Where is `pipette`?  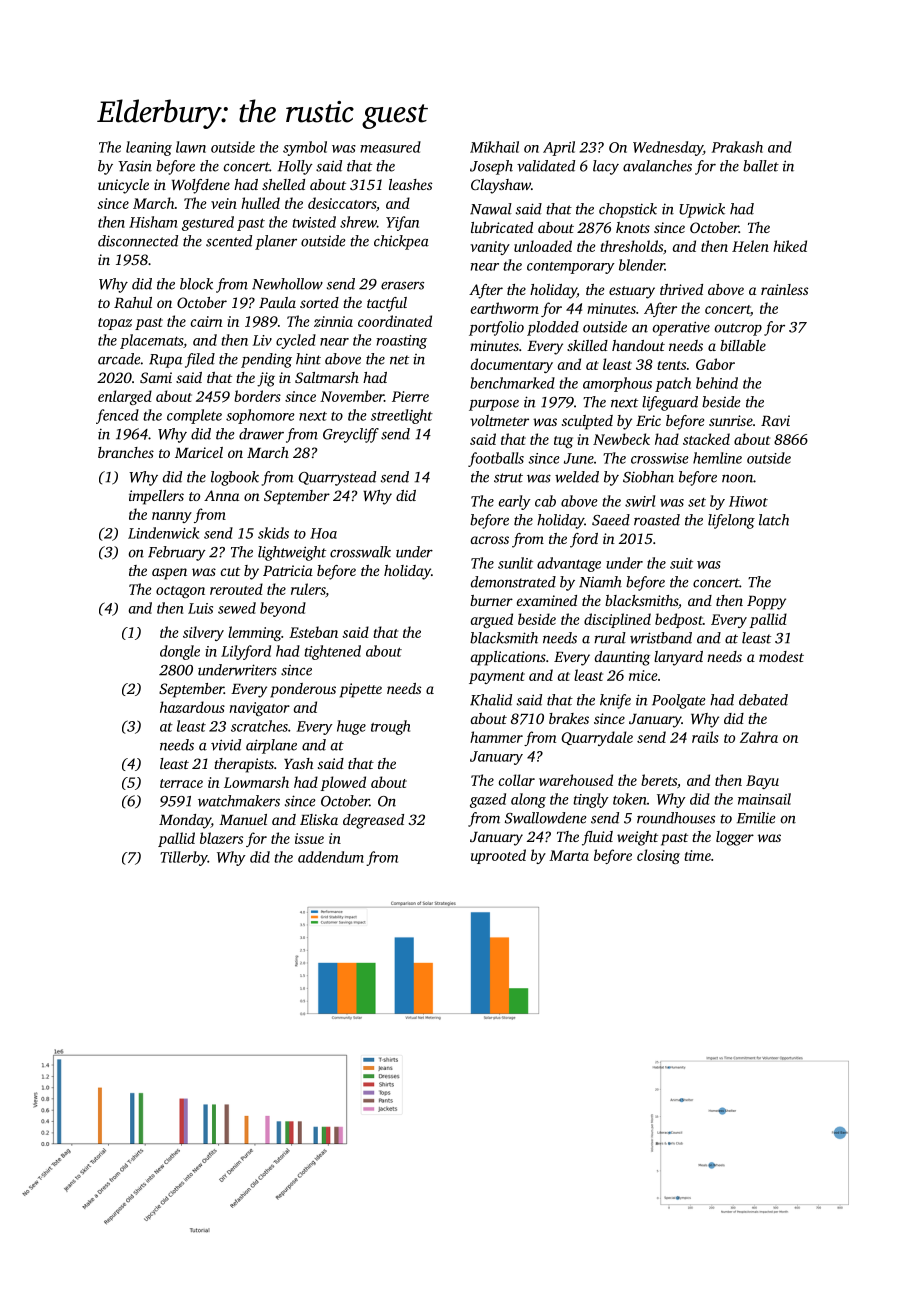
pipette is located at coordinates (361, 690).
